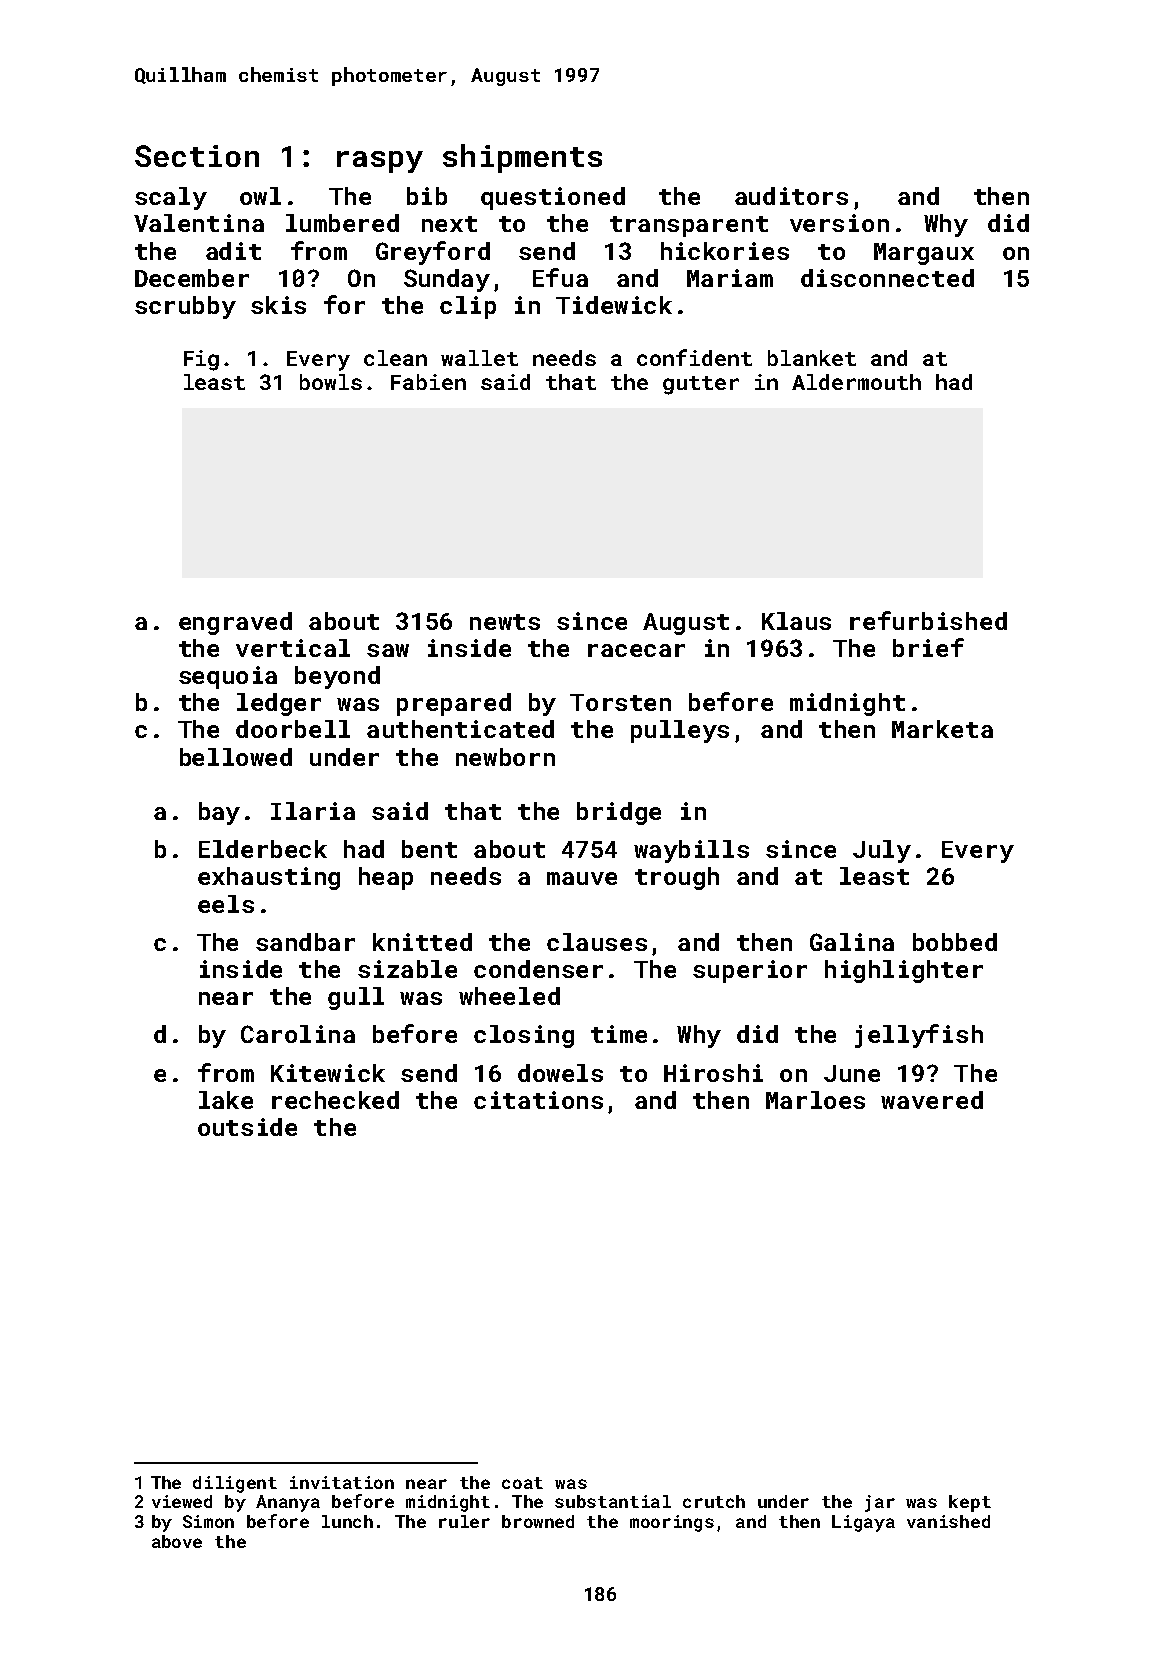 Image resolution: width=1165 pixels, height=1654 pixels. What do you see at coordinates (197, 156) in the image?
I see `Section` at bounding box center [197, 156].
